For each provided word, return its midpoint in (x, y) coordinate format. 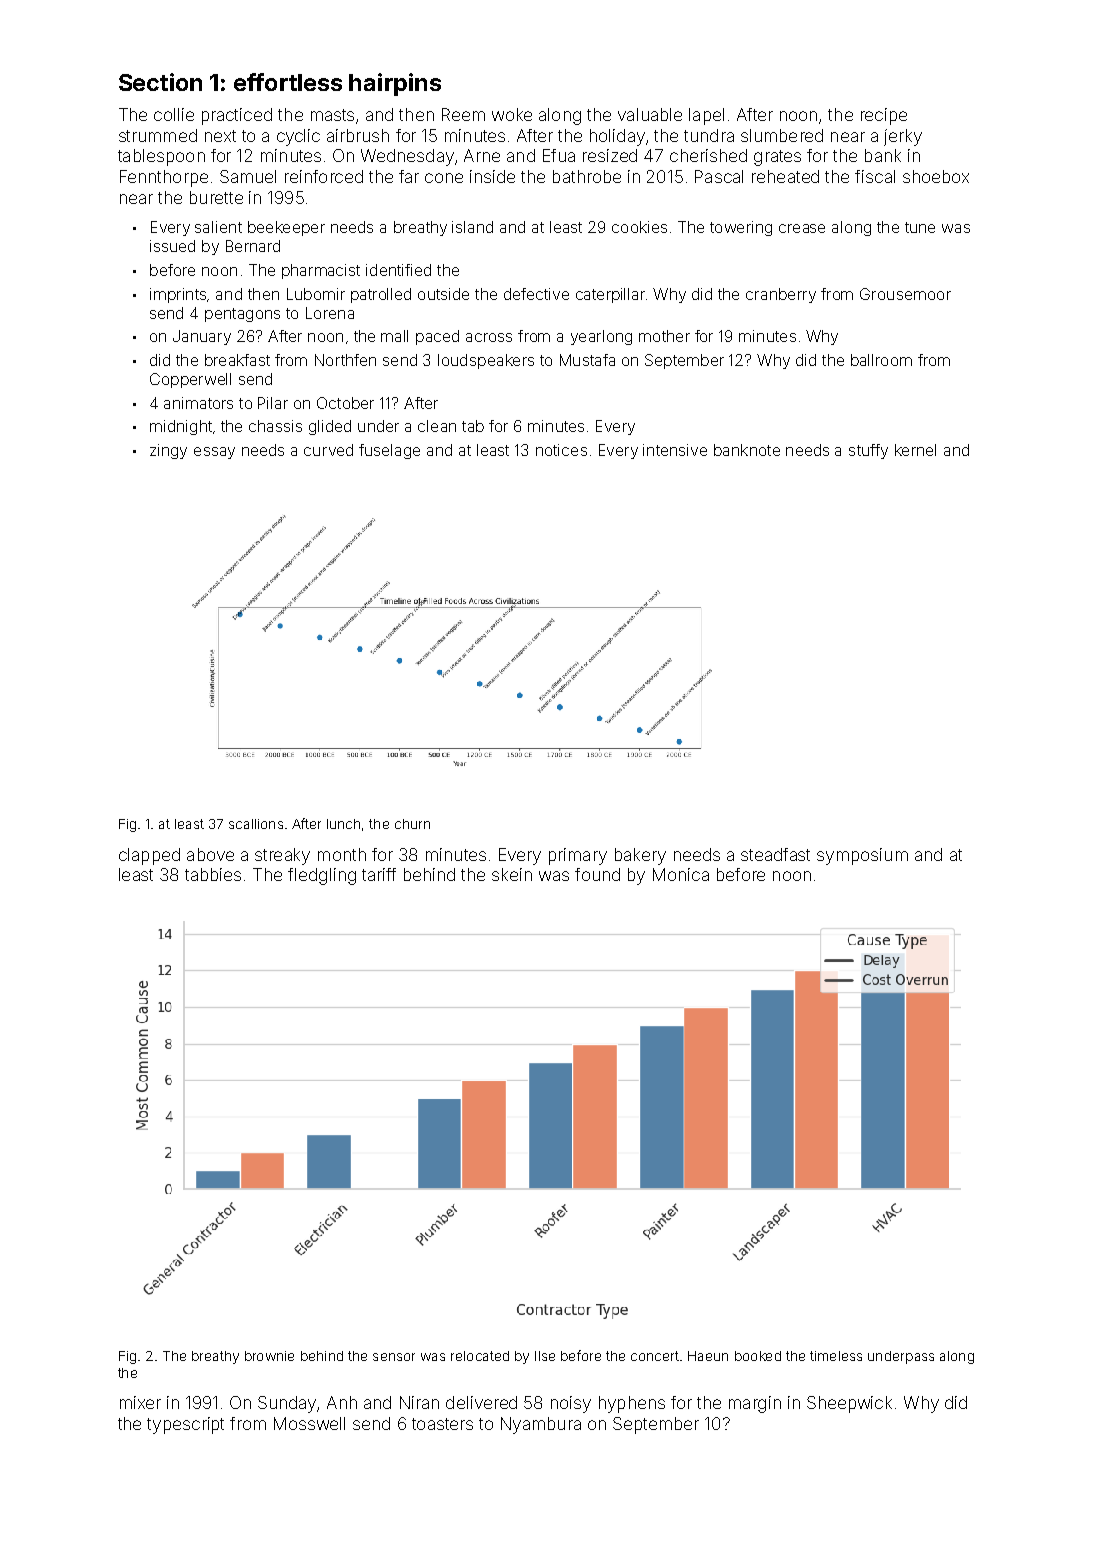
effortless (288, 82)
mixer (140, 1402)
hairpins (395, 84)
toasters (442, 1424)
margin (755, 1404)
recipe (884, 116)
